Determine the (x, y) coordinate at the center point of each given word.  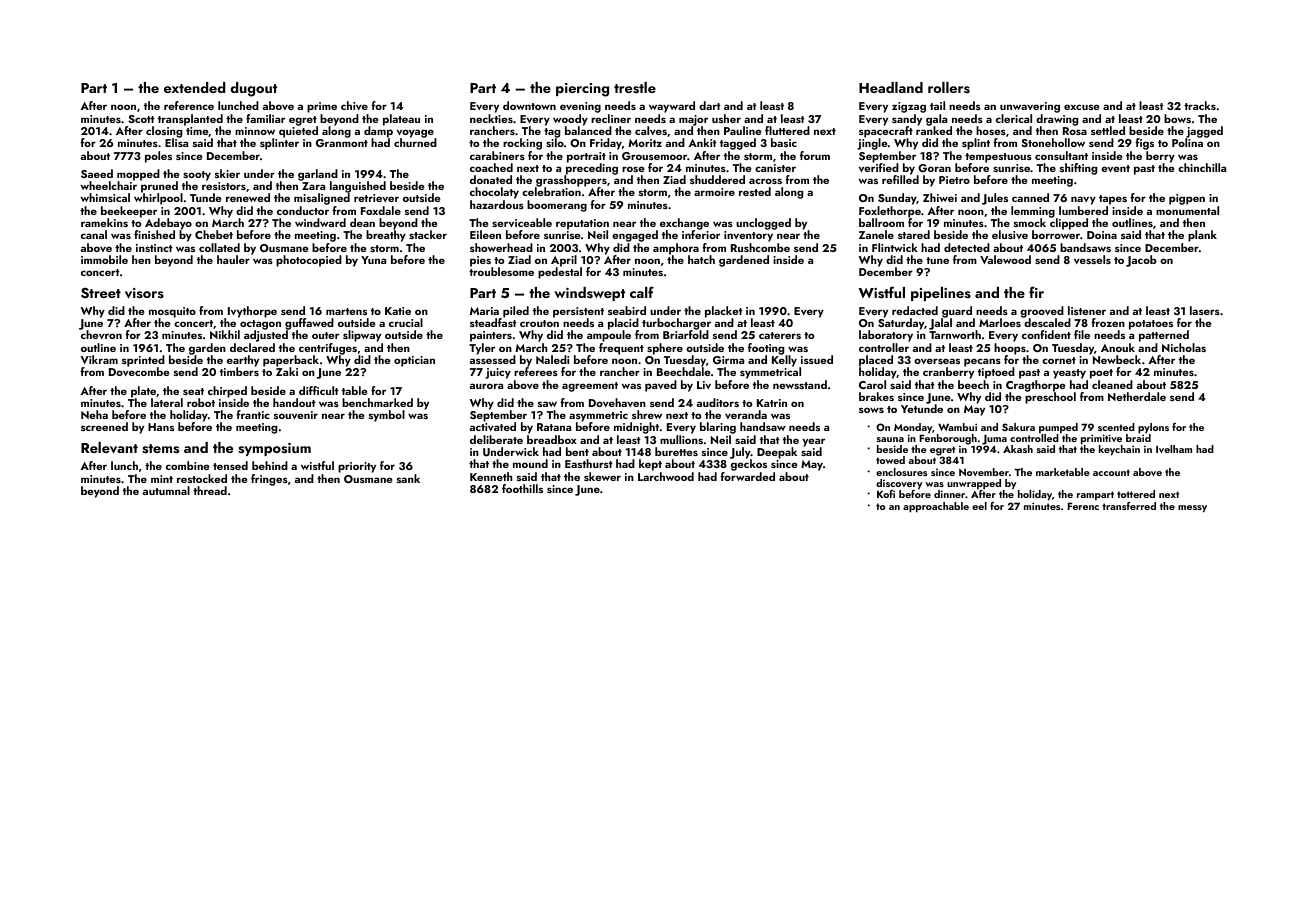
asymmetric (598, 417)
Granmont (342, 143)
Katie (398, 311)
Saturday (901, 324)
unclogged (763, 224)
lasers (1205, 310)
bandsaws (1085, 247)
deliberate (496, 439)
